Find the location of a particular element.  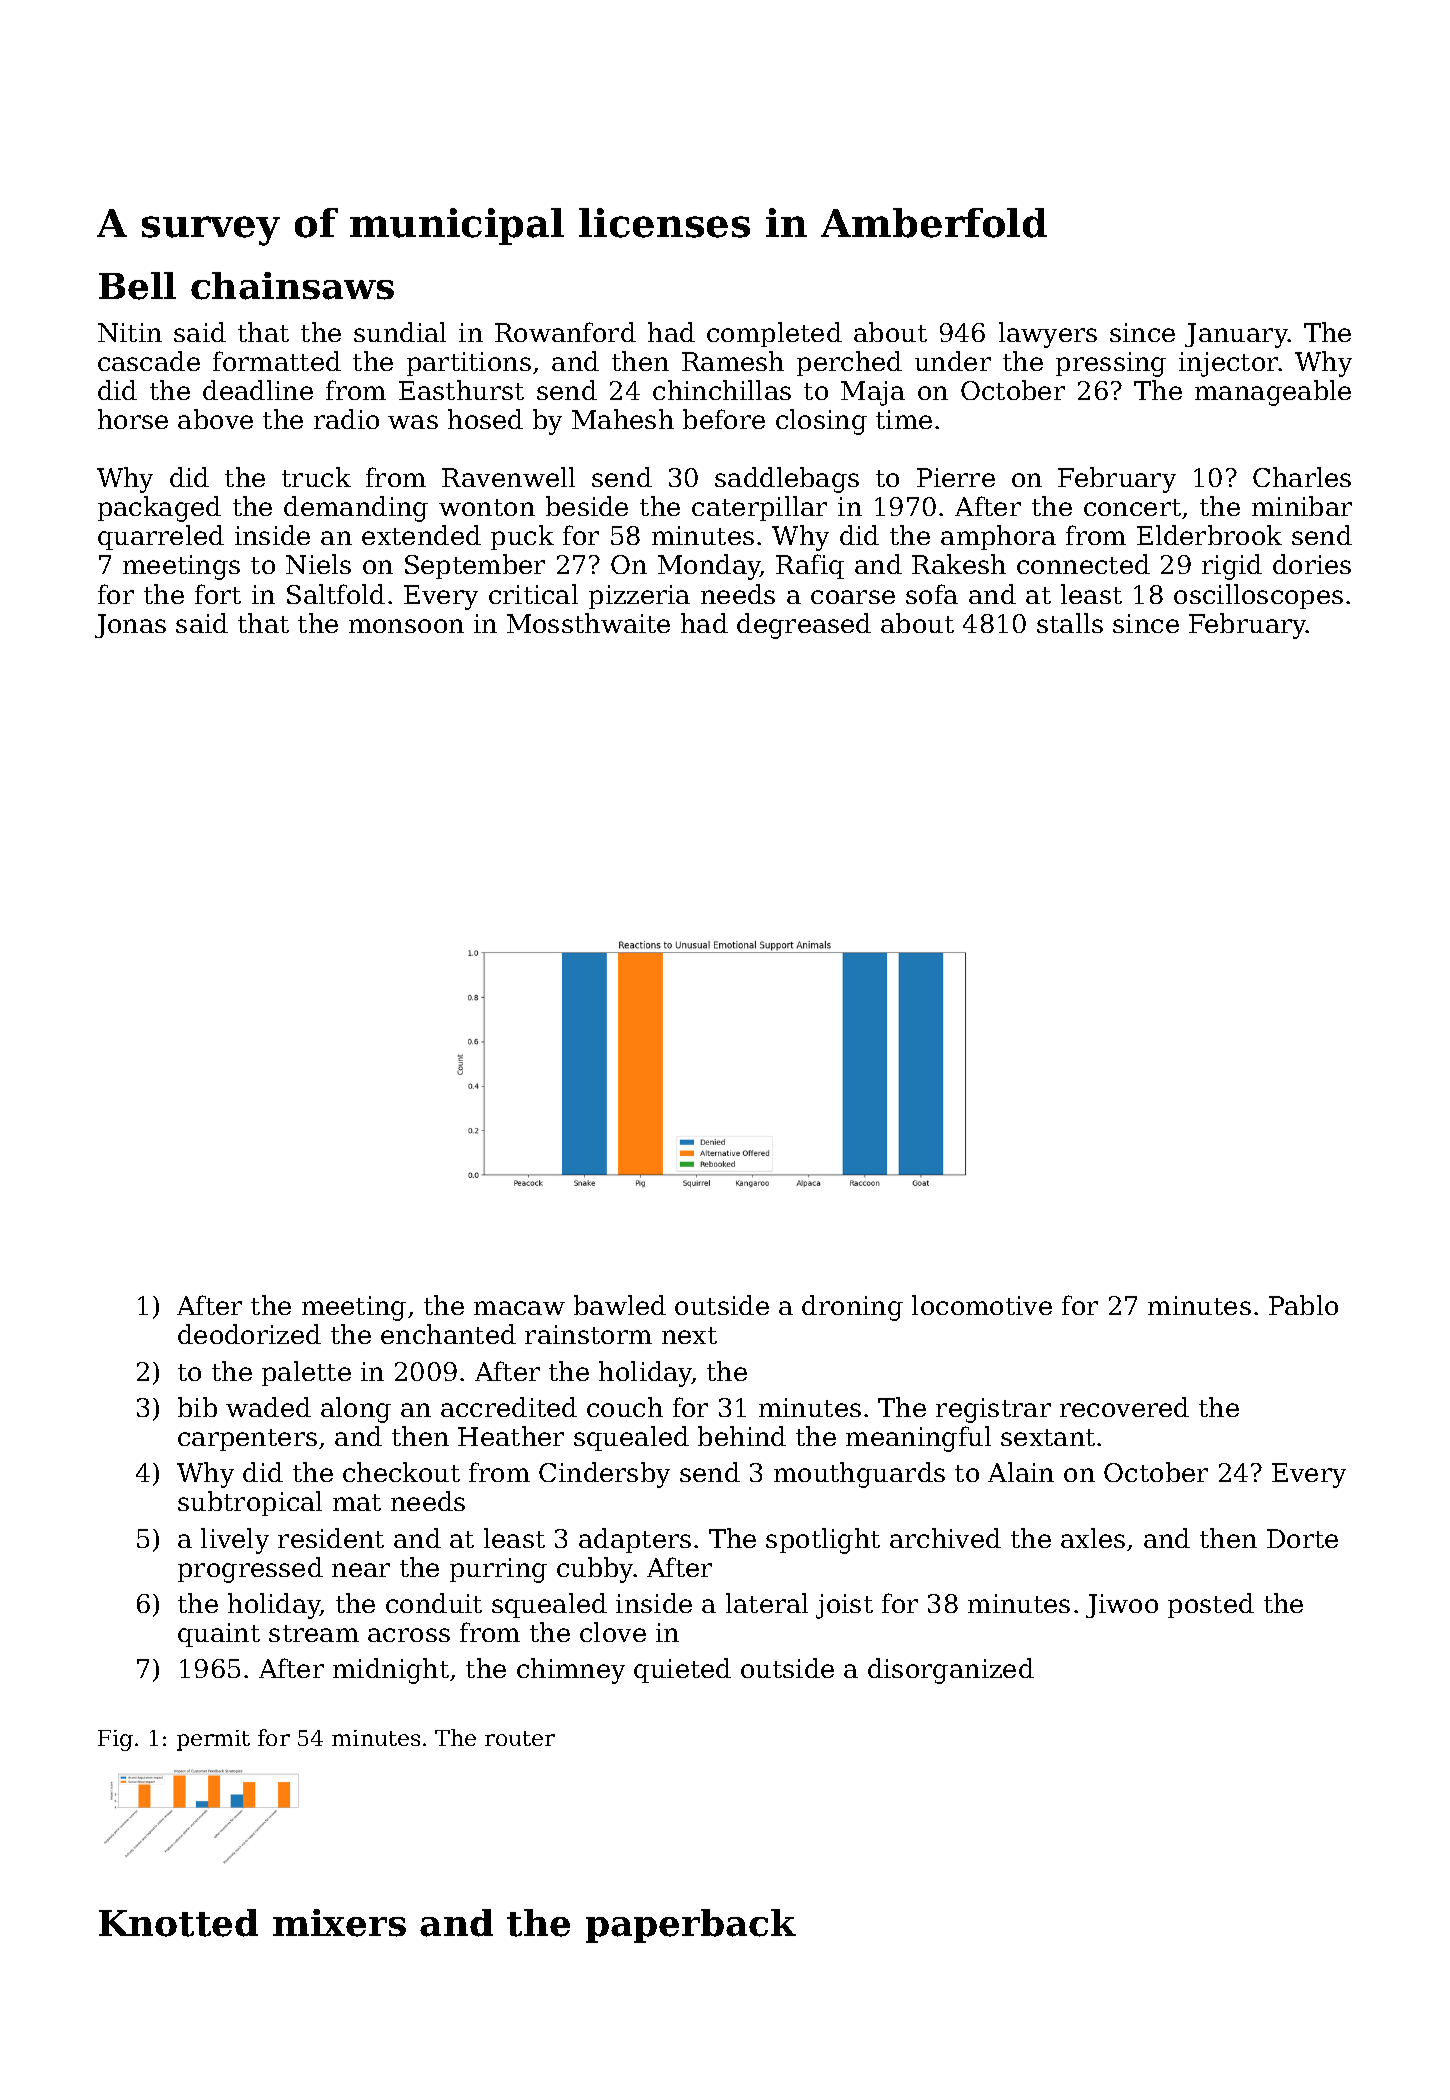

monsoon is located at coordinates (406, 626).
